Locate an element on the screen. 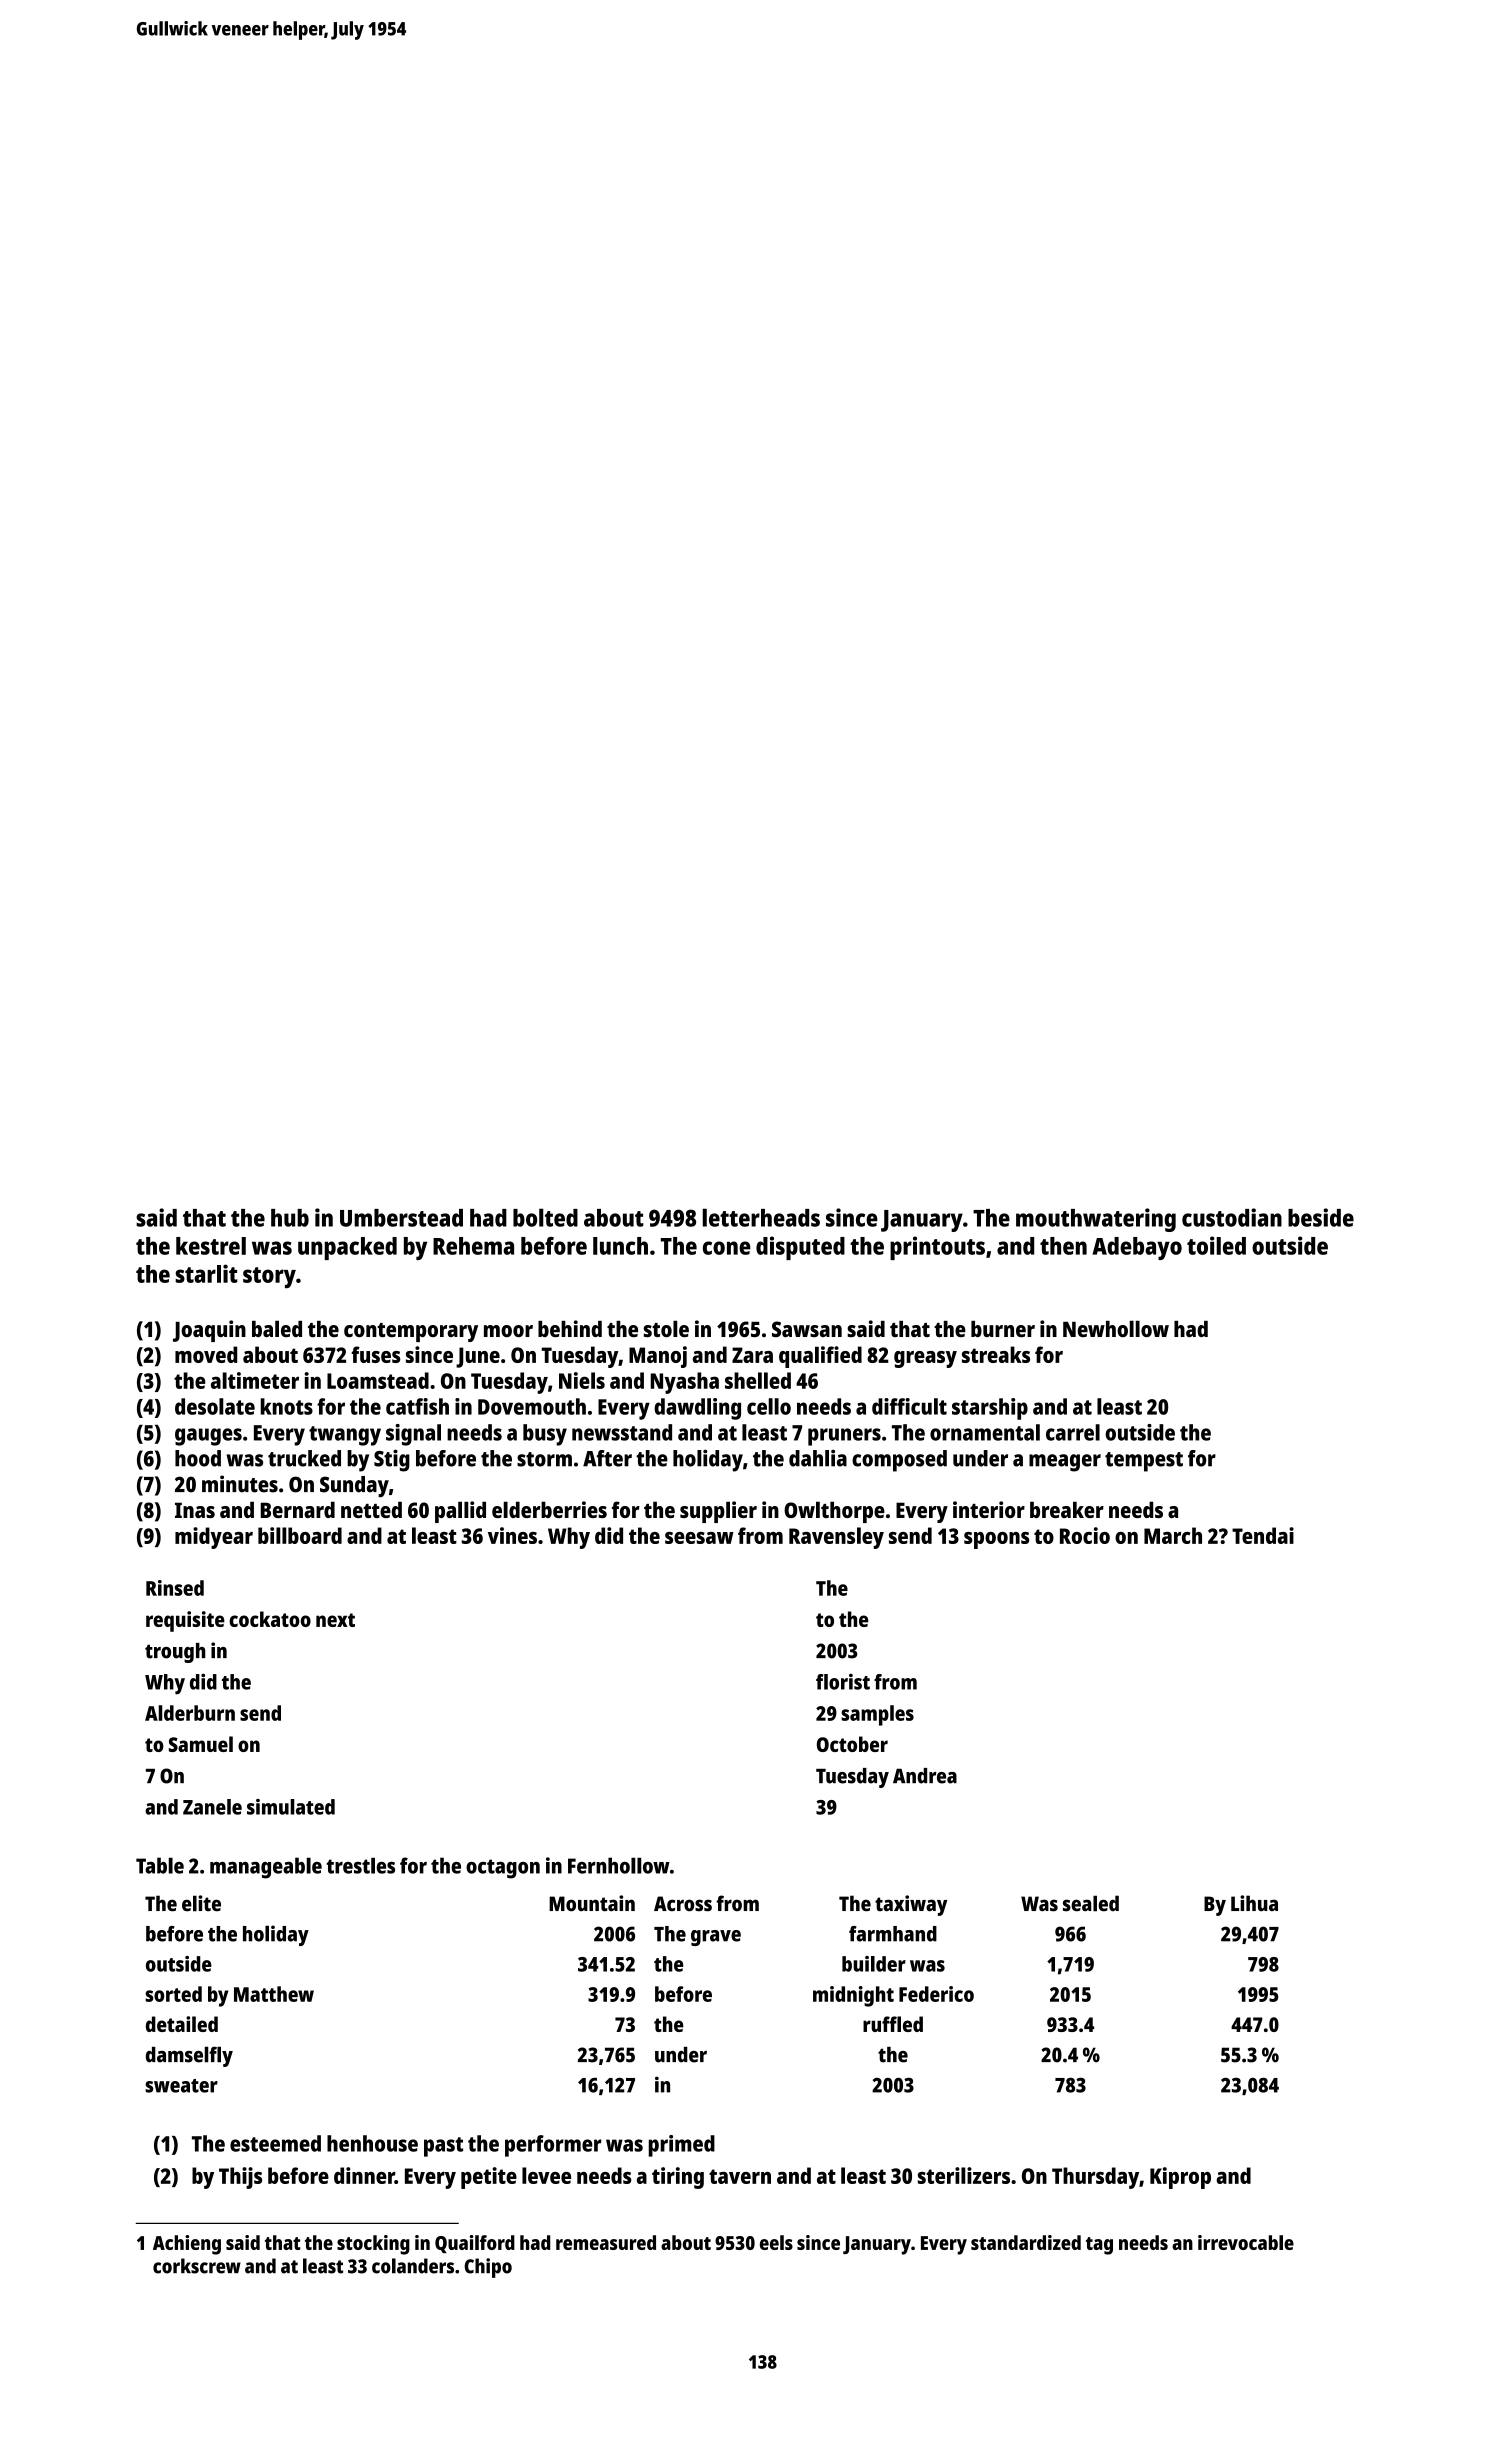 The width and height of the screenshot is (1496, 2464). colanders is located at coordinates (413, 2266).
